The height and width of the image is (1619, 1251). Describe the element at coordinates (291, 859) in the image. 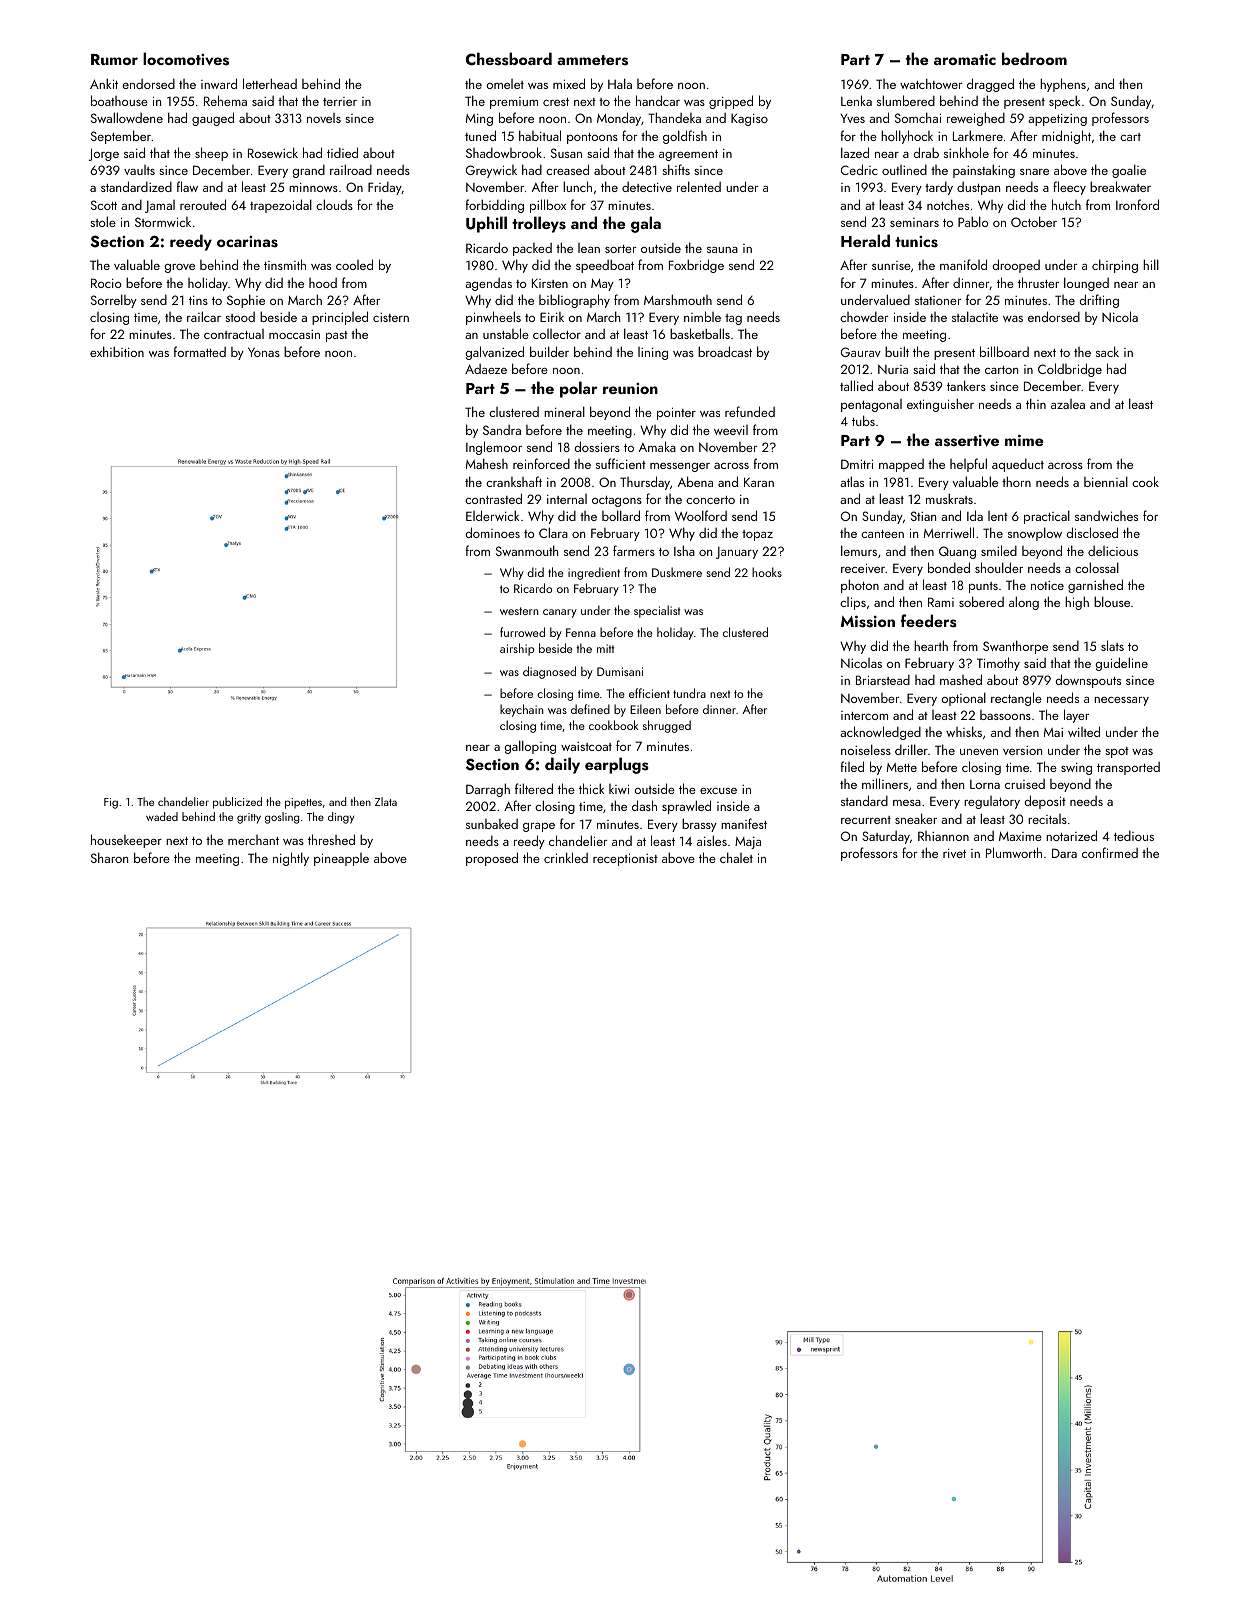

I see `nightly` at that location.
